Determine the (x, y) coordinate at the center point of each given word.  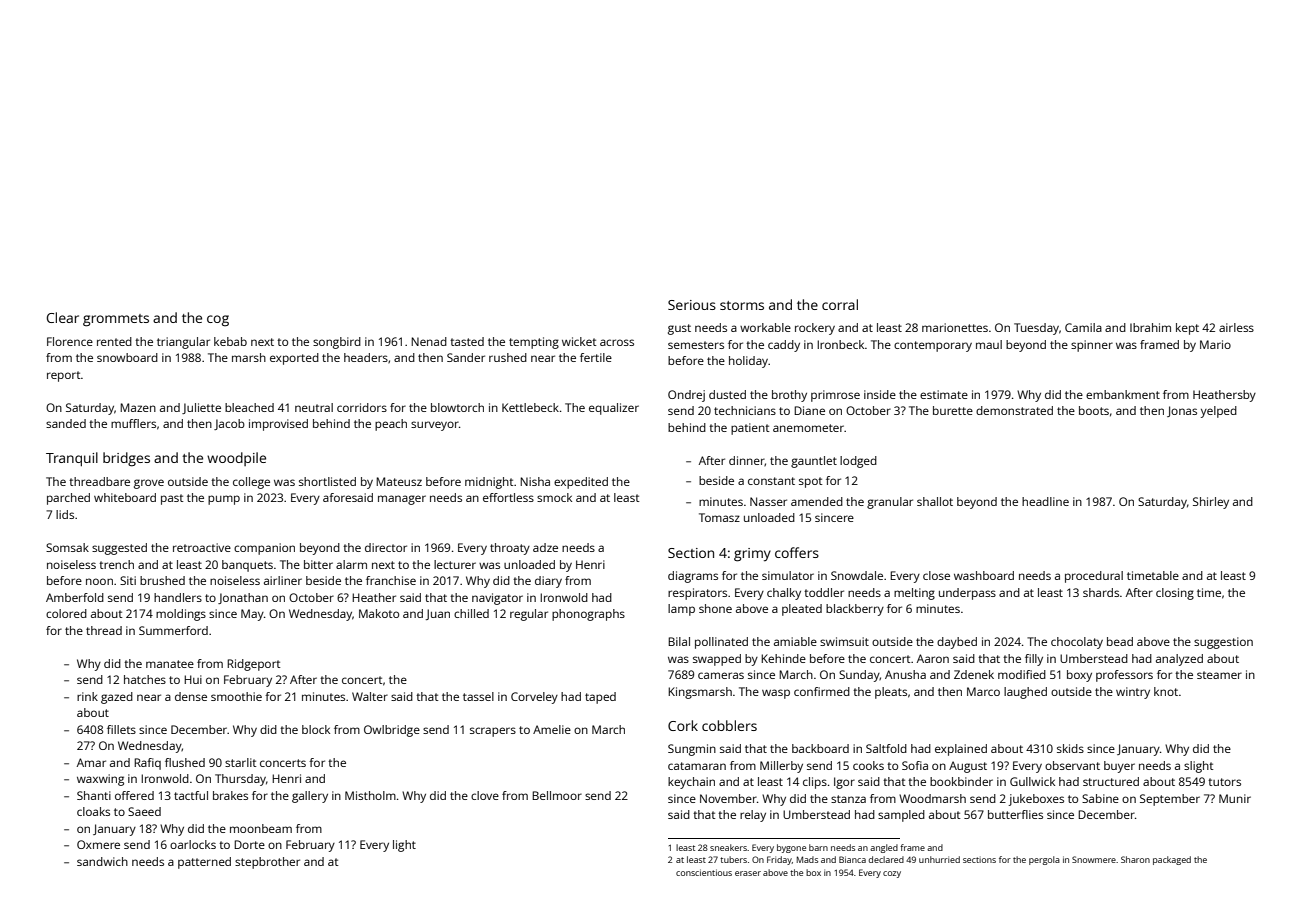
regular (529, 615)
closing (1175, 594)
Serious (692, 305)
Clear (63, 317)
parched (68, 499)
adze (545, 547)
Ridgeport (254, 665)
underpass (967, 594)
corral (840, 304)
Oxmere (98, 844)
